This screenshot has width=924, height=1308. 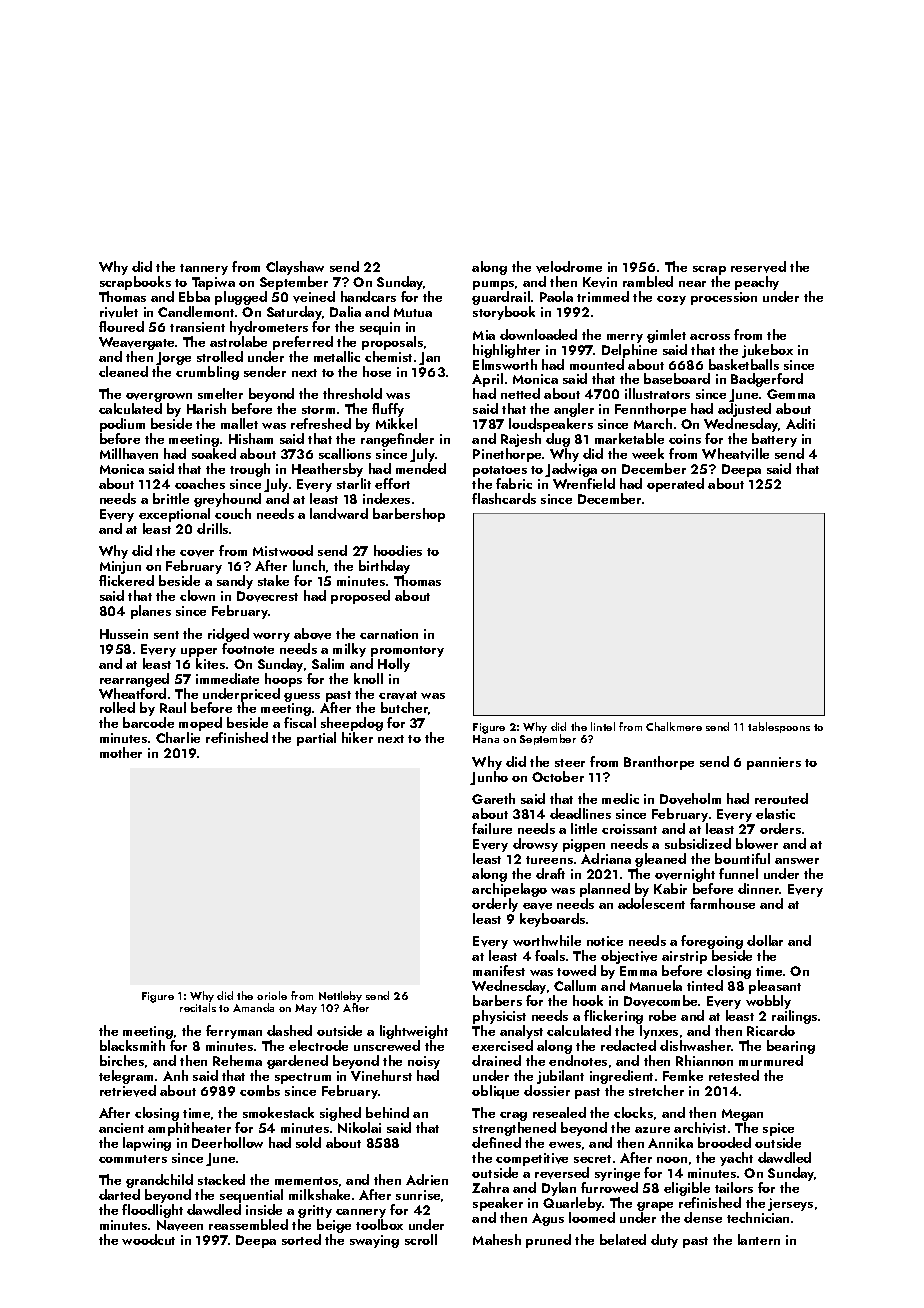 What do you see at coordinates (121, 752) in the screenshot?
I see `mother` at bounding box center [121, 752].
